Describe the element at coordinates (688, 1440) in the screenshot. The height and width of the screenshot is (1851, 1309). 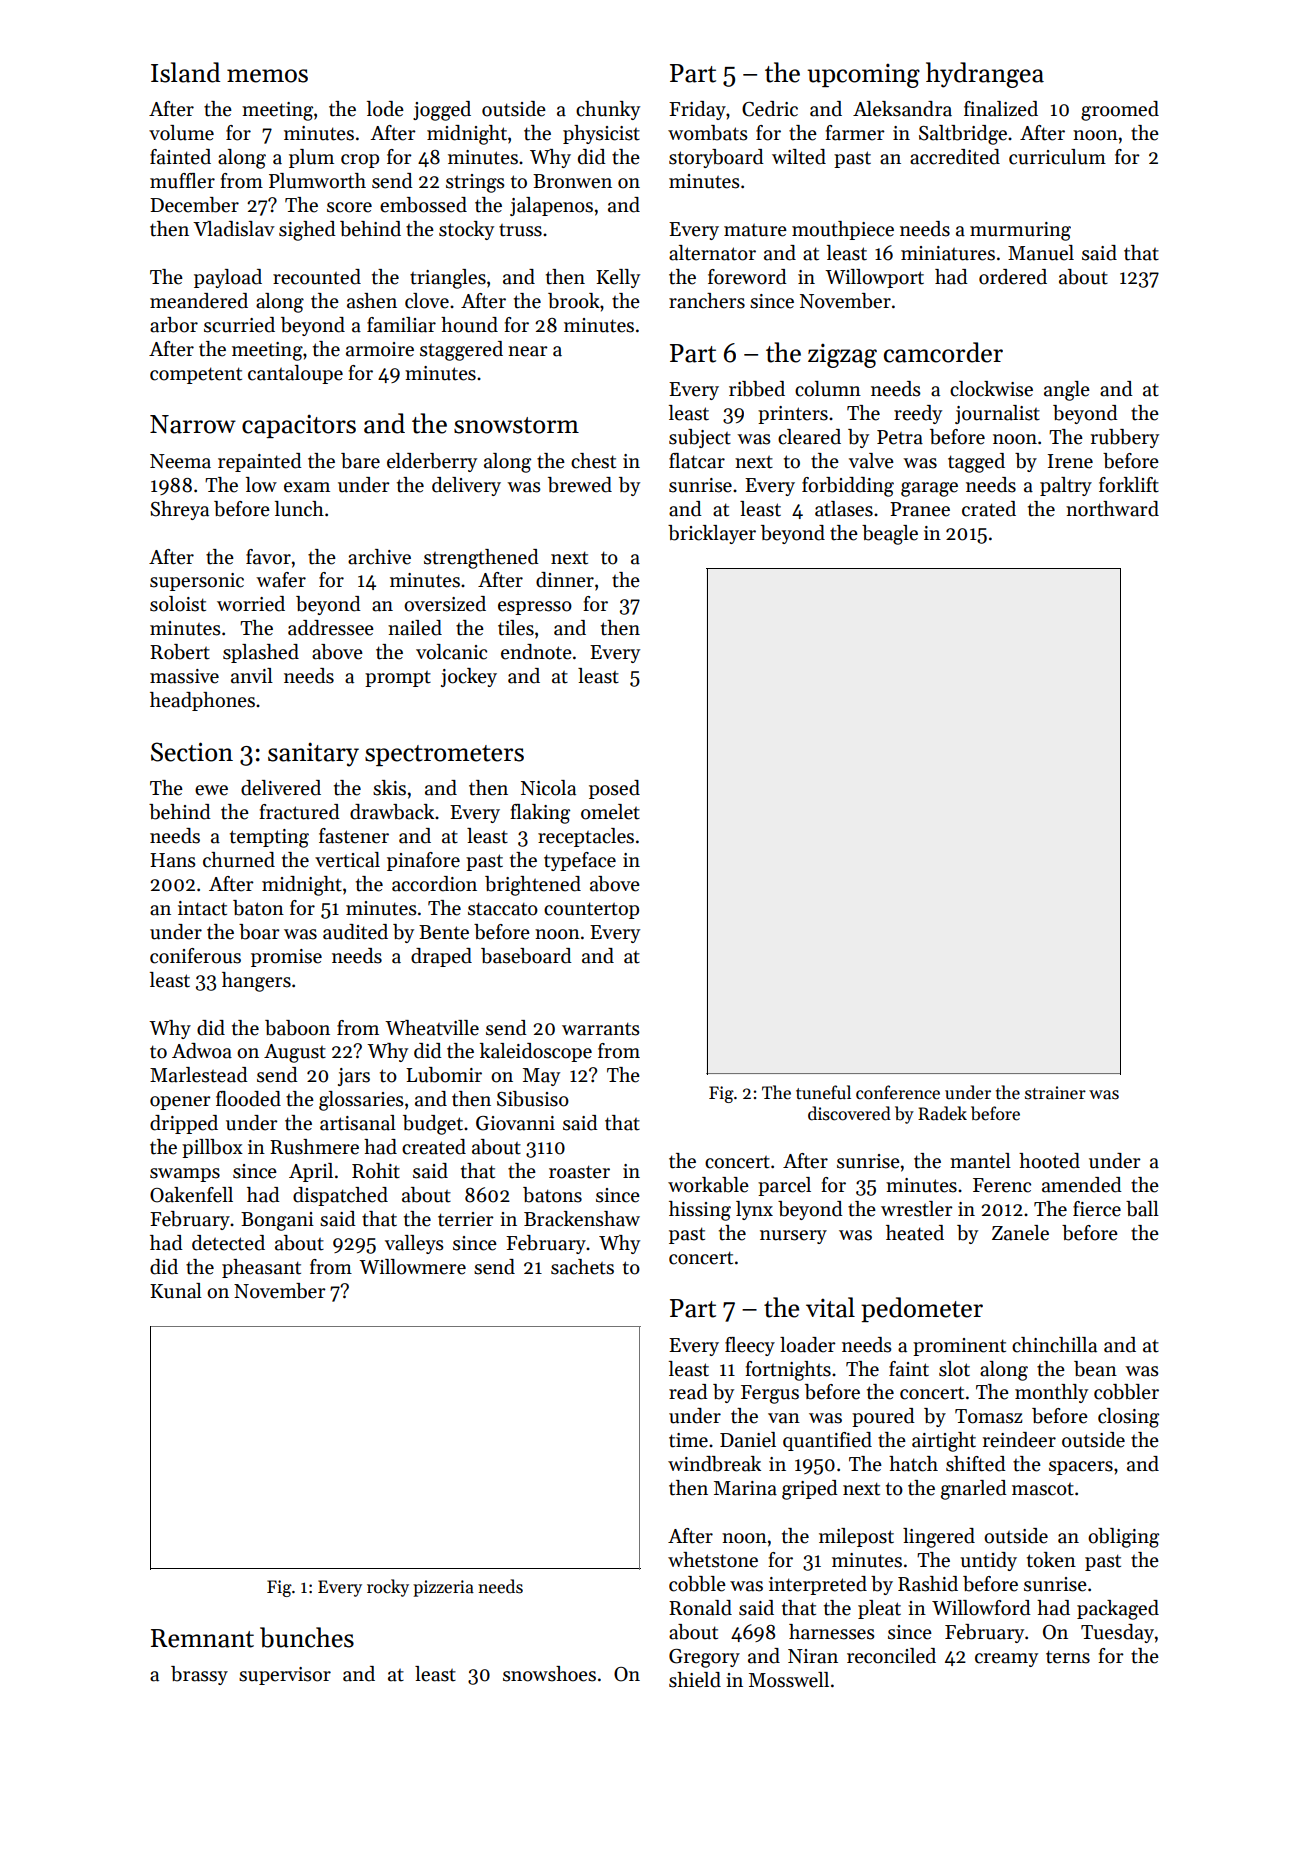
I see `time` at that location.
